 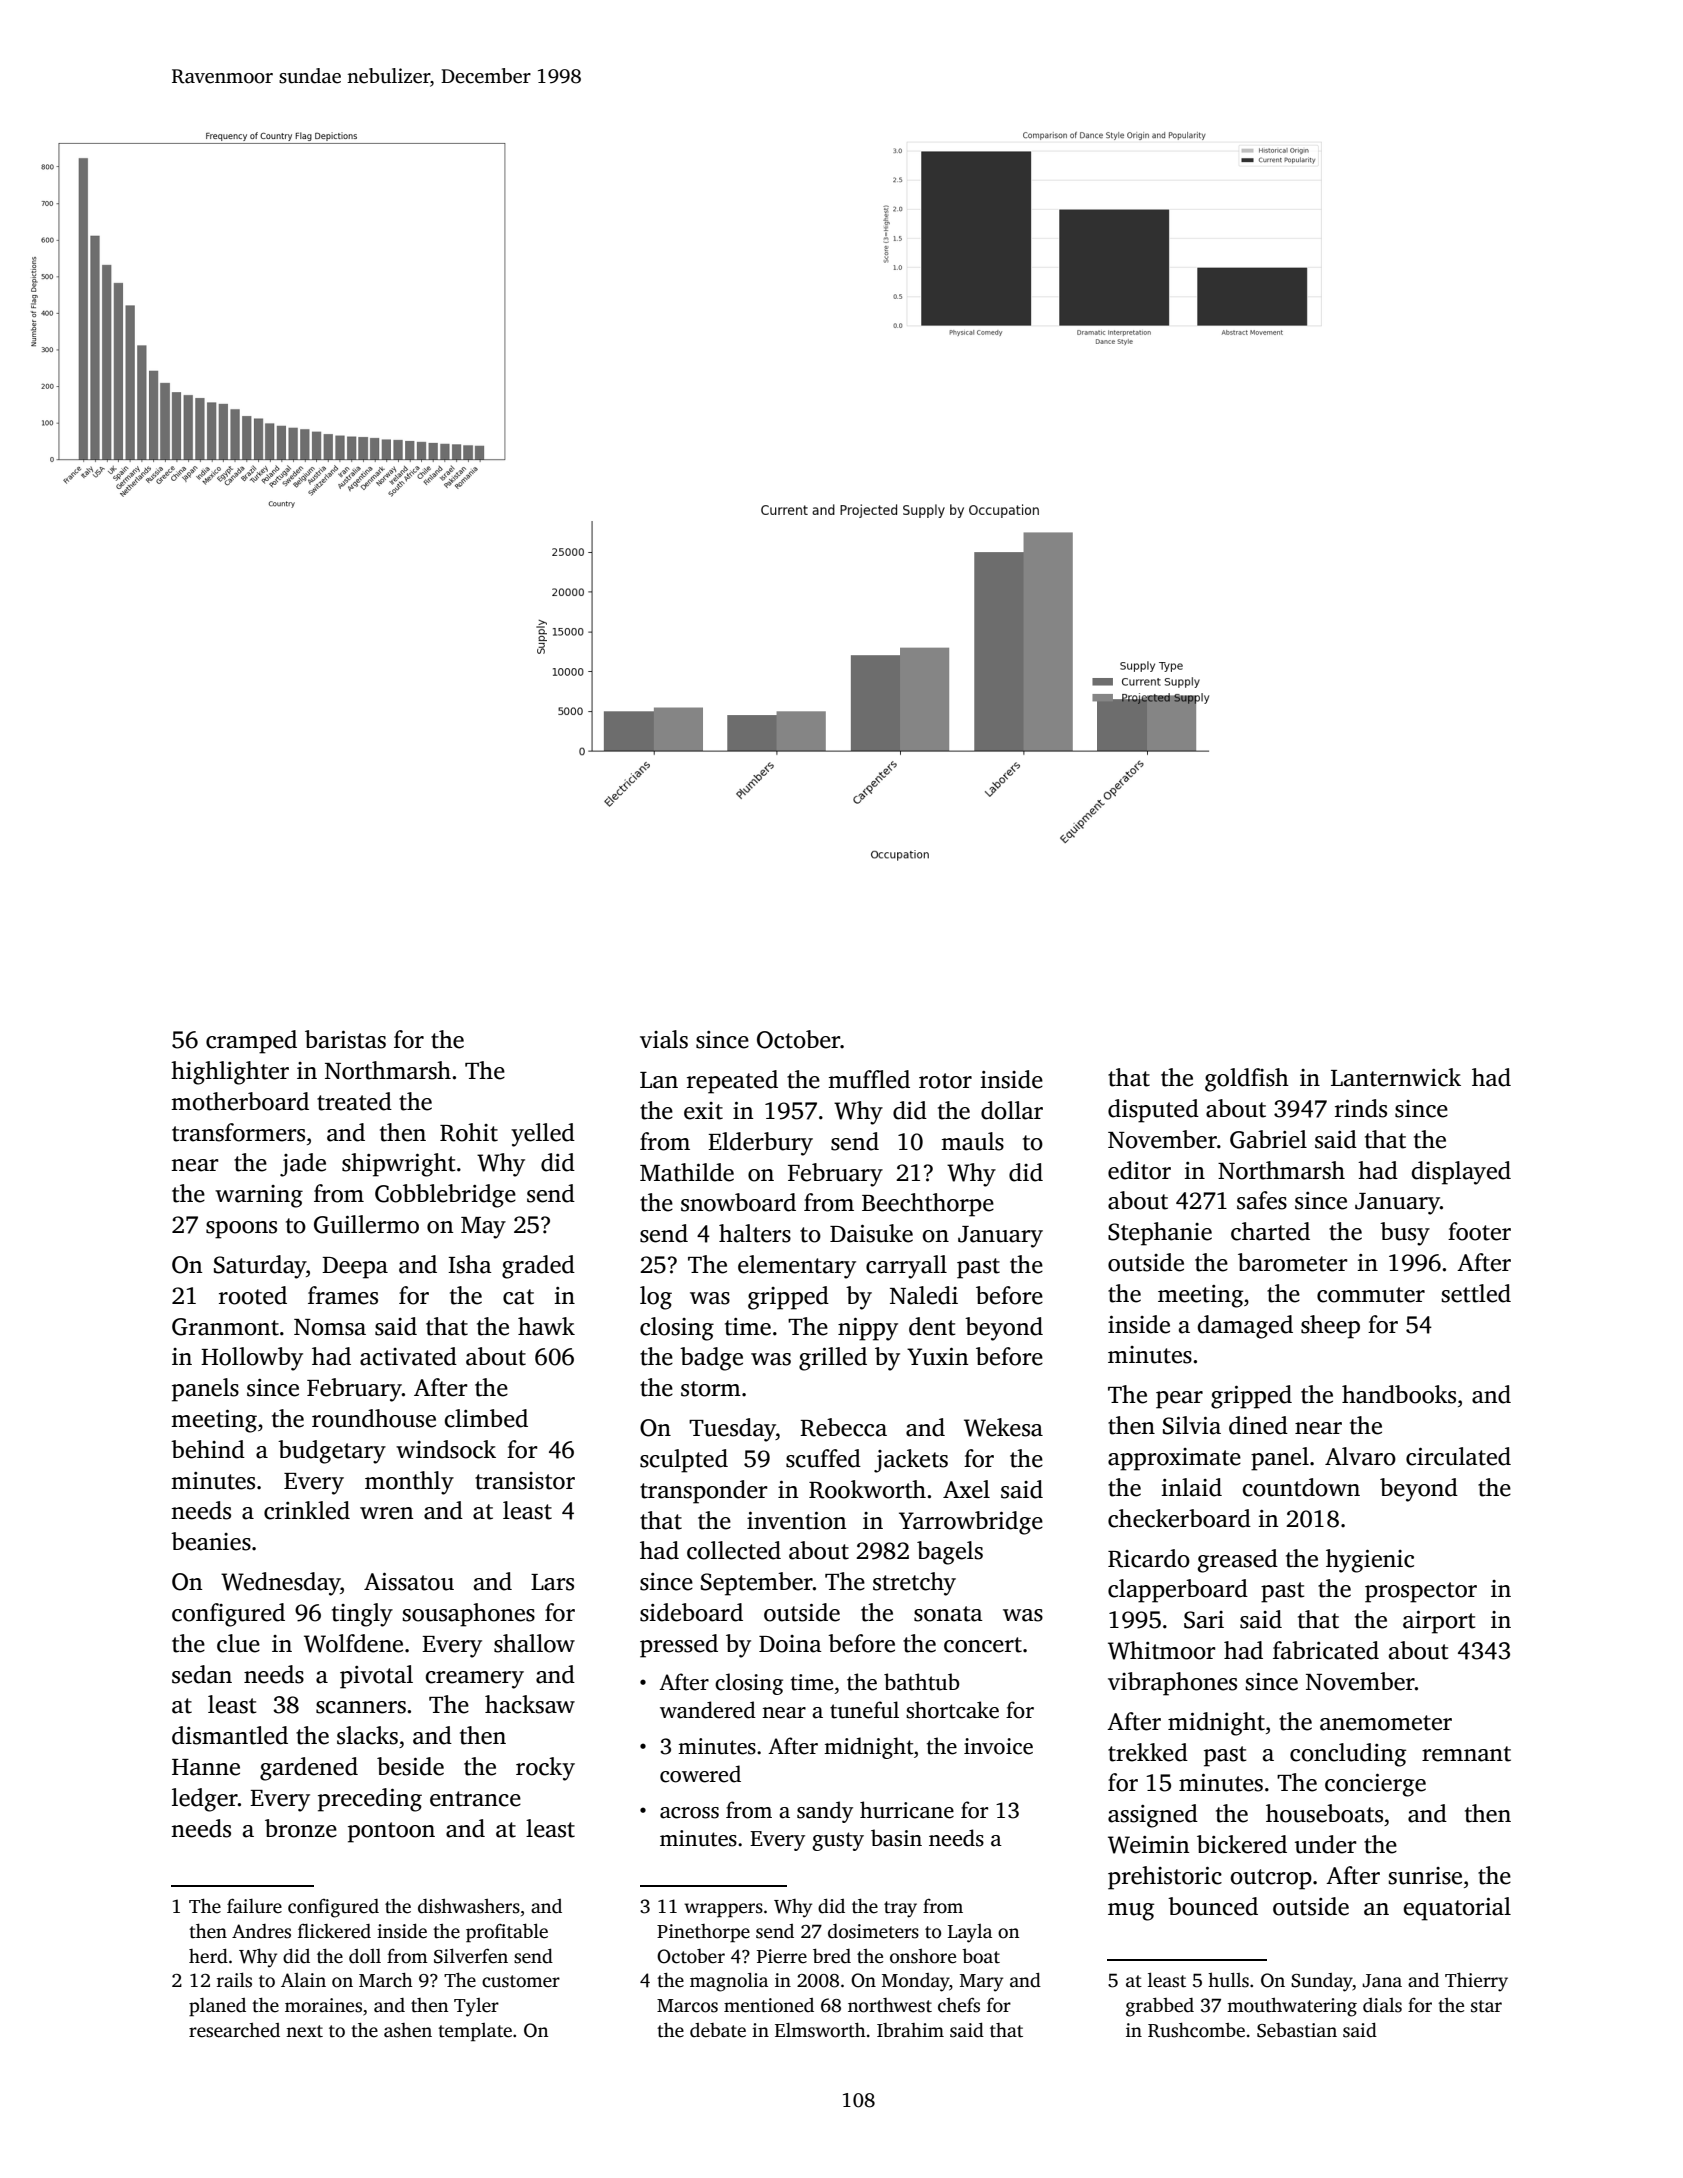 What do you see at coordinates (234, 1980) in the image?
I see `rails` at bounding box center [234, 1980].
